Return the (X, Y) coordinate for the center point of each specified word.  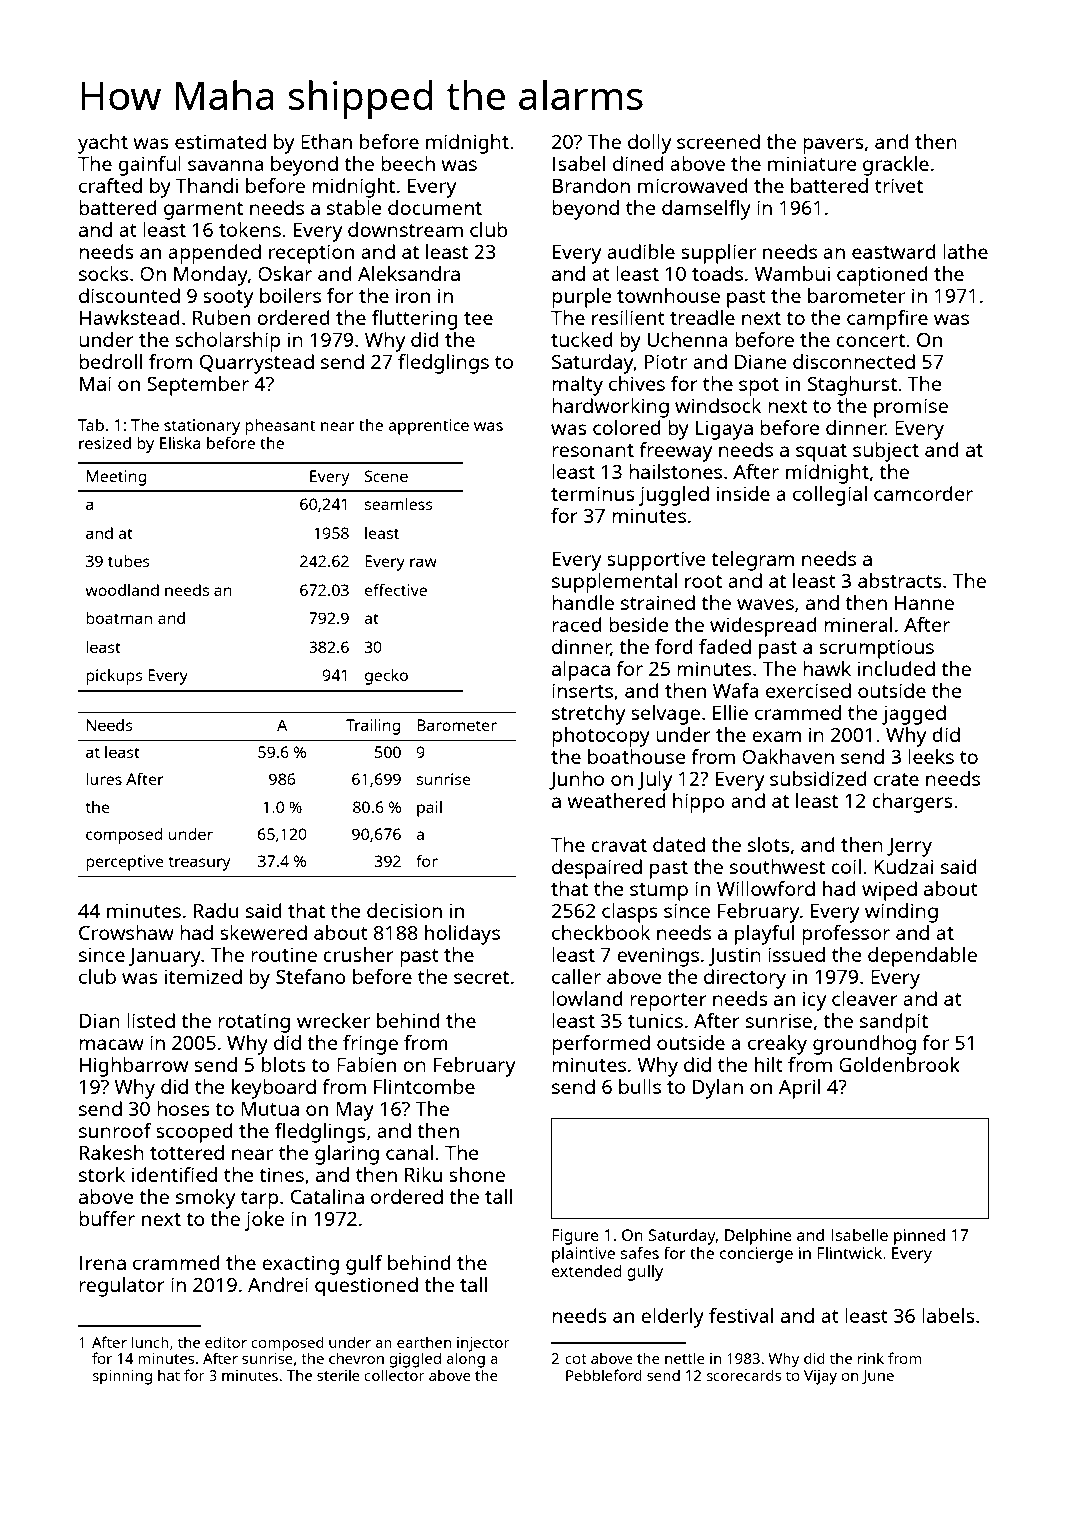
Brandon (591, 185)
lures (104, 779)
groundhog (864, 1045)
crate (896, 779)
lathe (965, 251)
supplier (718, 254)
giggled (415, 1360)
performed (601, 1045)
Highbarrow (134, 1067)
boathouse (636, 756)
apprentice (428, 427)
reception (311, 254)
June (878, 1377)
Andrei (278, 1284)
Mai (95, 383)
